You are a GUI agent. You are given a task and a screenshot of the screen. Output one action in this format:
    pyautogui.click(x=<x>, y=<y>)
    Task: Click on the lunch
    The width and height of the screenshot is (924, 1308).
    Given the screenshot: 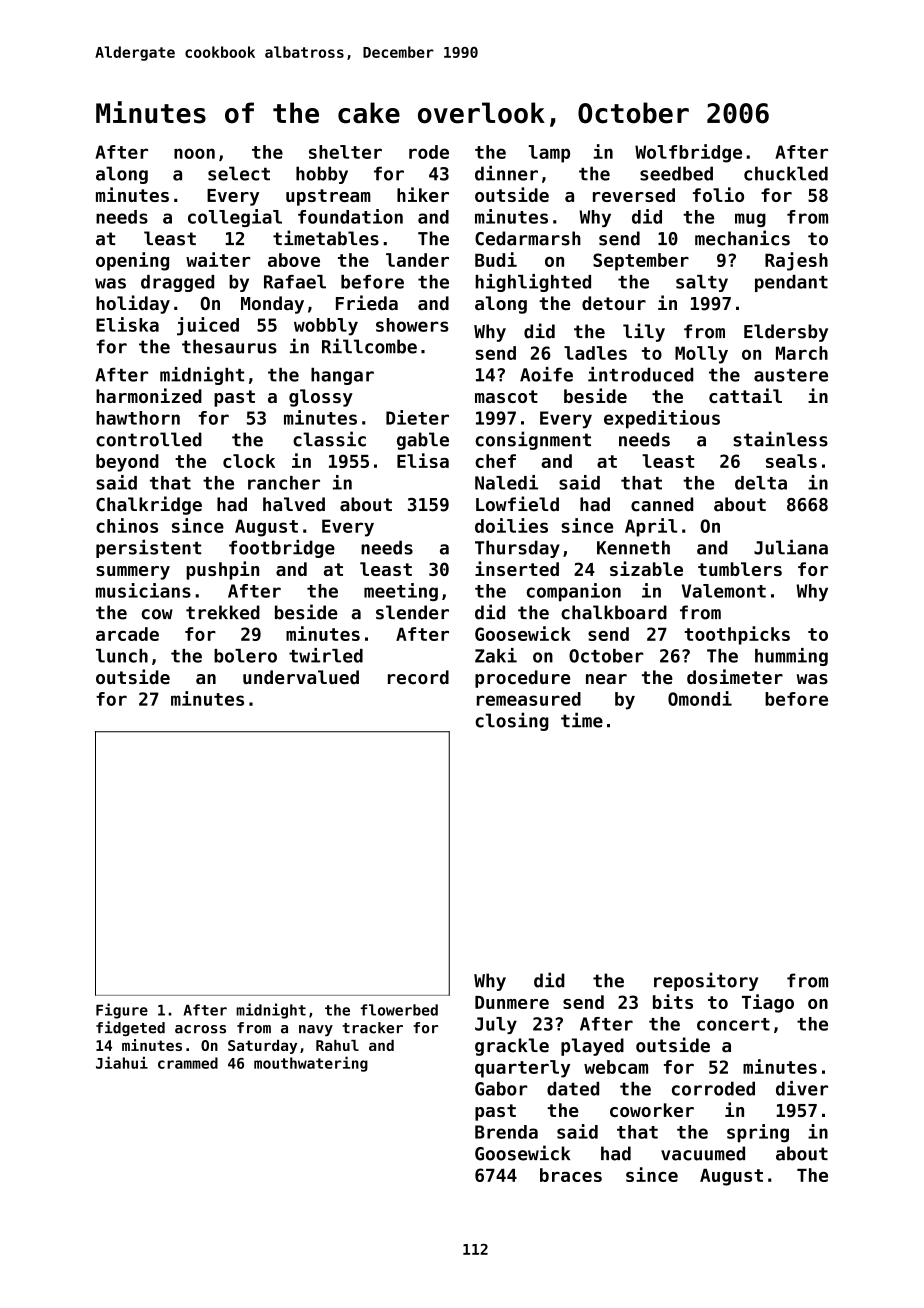 What is the action you would take?
    pyautogui.click(x=122, y=656)
